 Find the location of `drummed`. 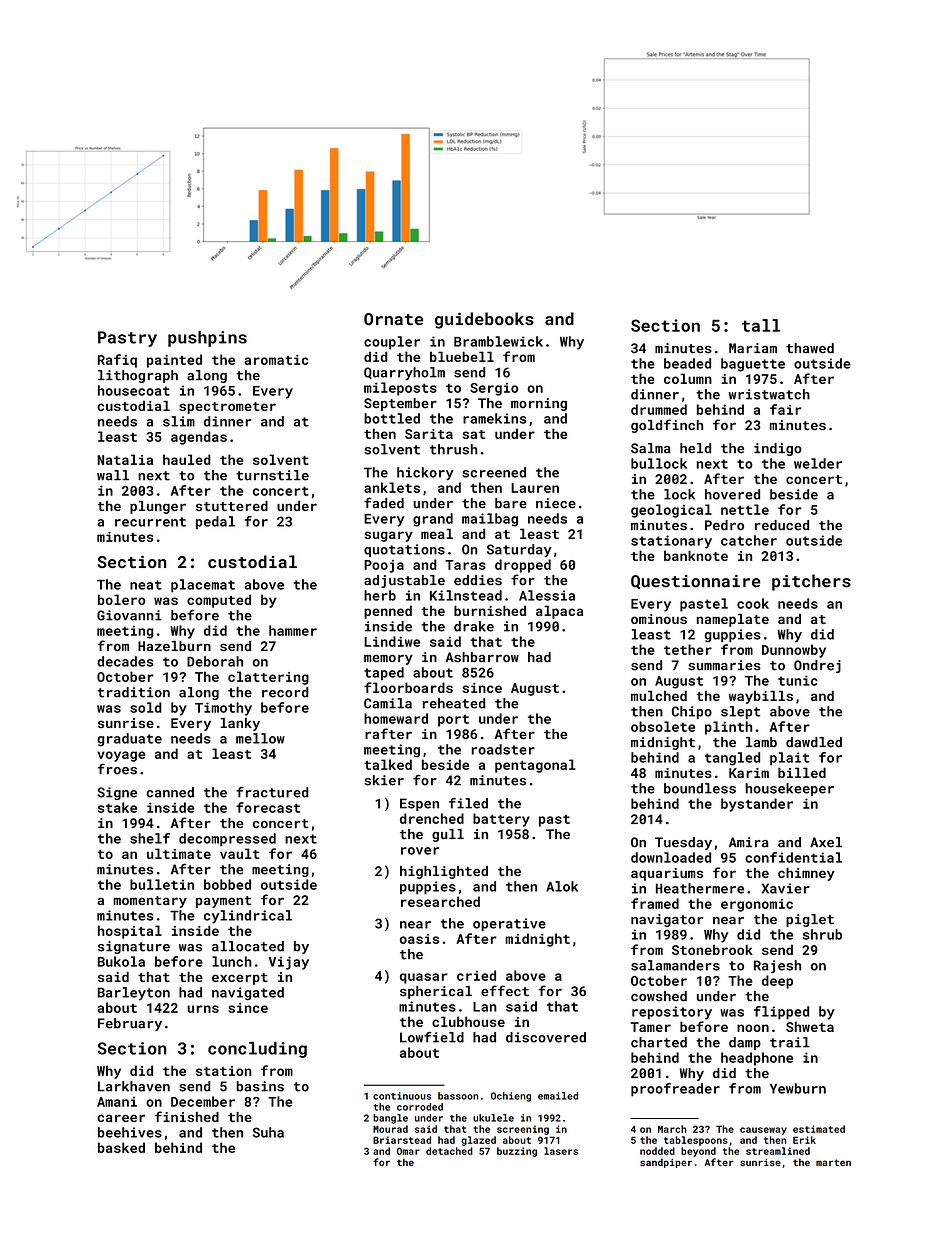

drummed is located at coordinates (659, 409).
